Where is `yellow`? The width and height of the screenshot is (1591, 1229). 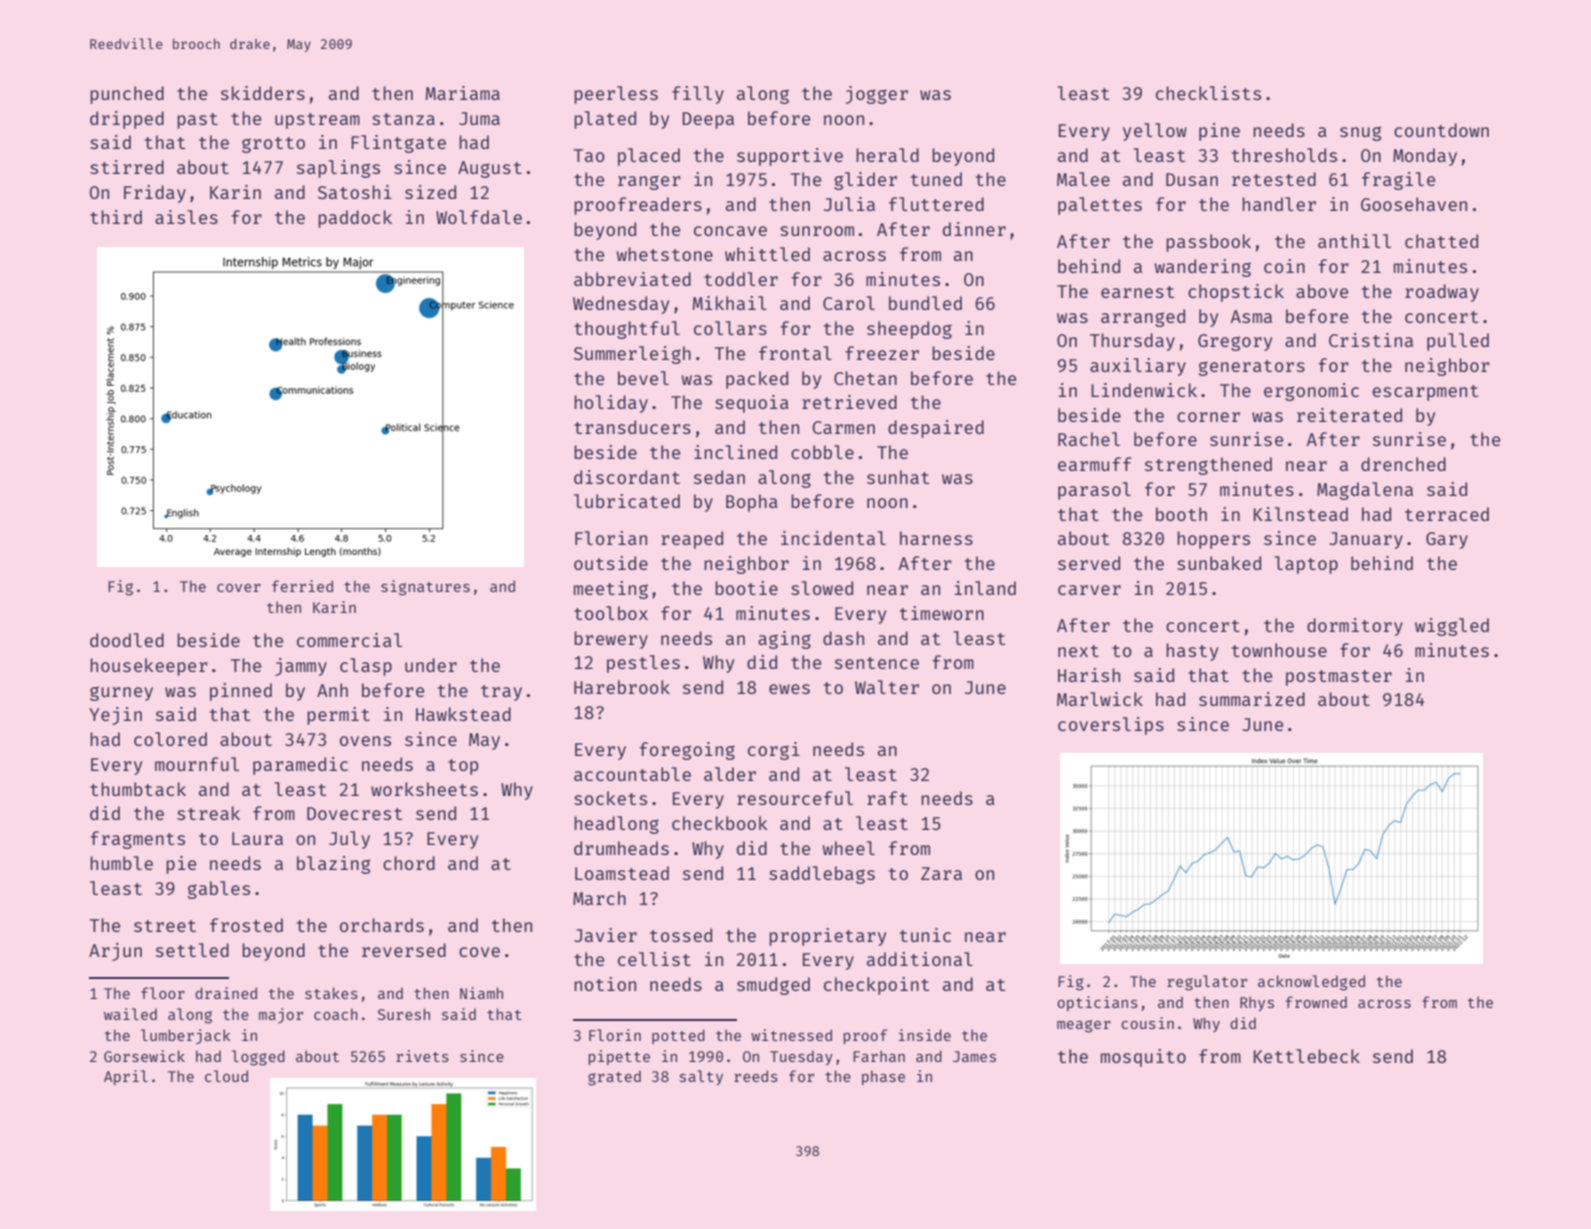 yellow is located at coordinates (1155, 132).
